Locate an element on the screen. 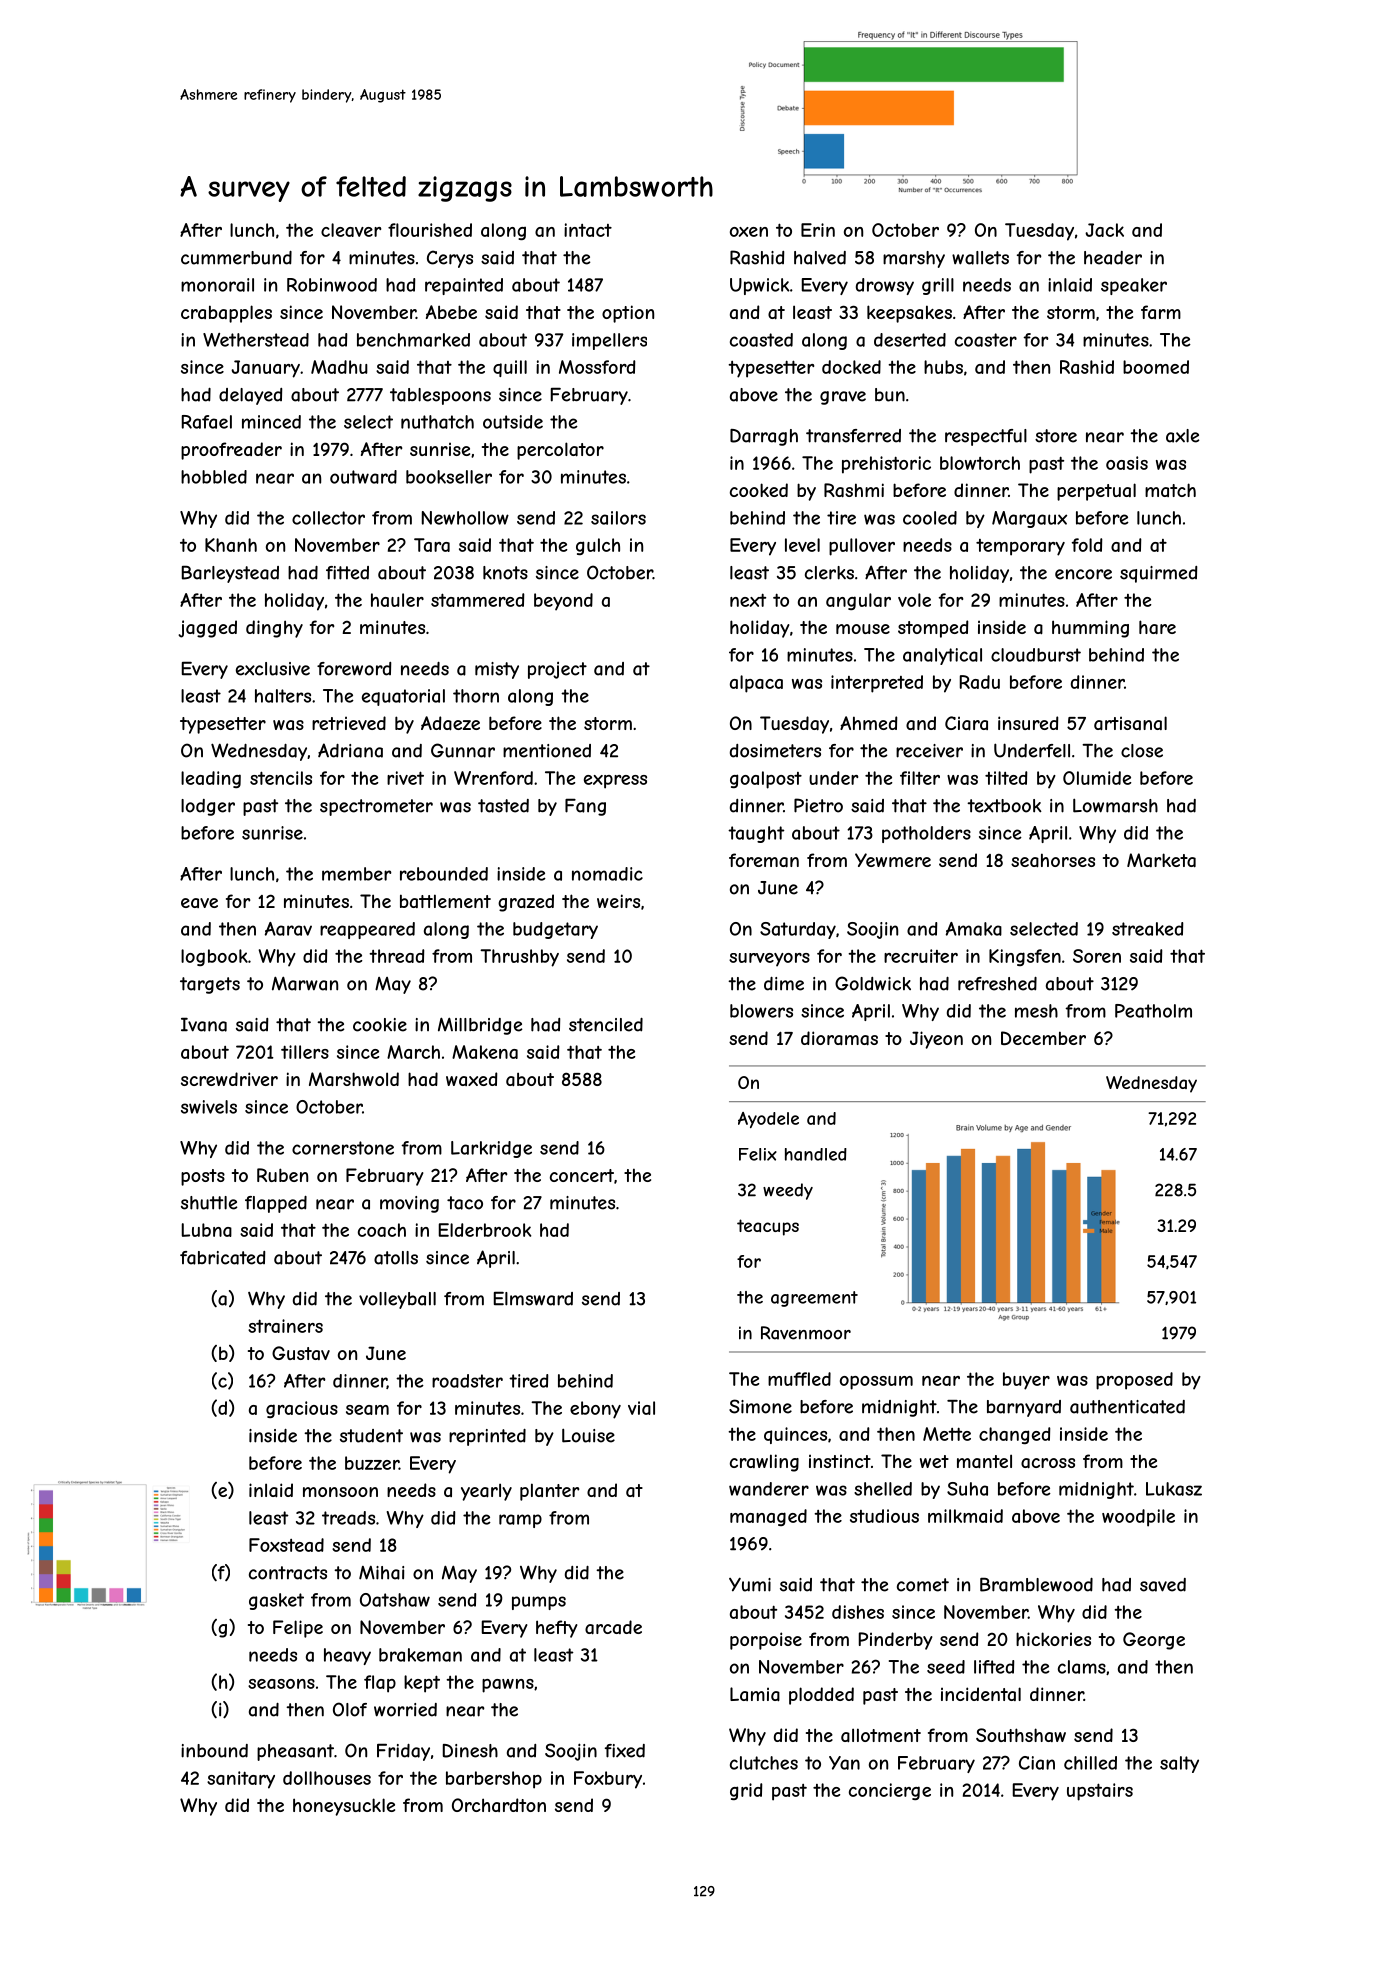  Simone is located at coordinates (760, 1406).
